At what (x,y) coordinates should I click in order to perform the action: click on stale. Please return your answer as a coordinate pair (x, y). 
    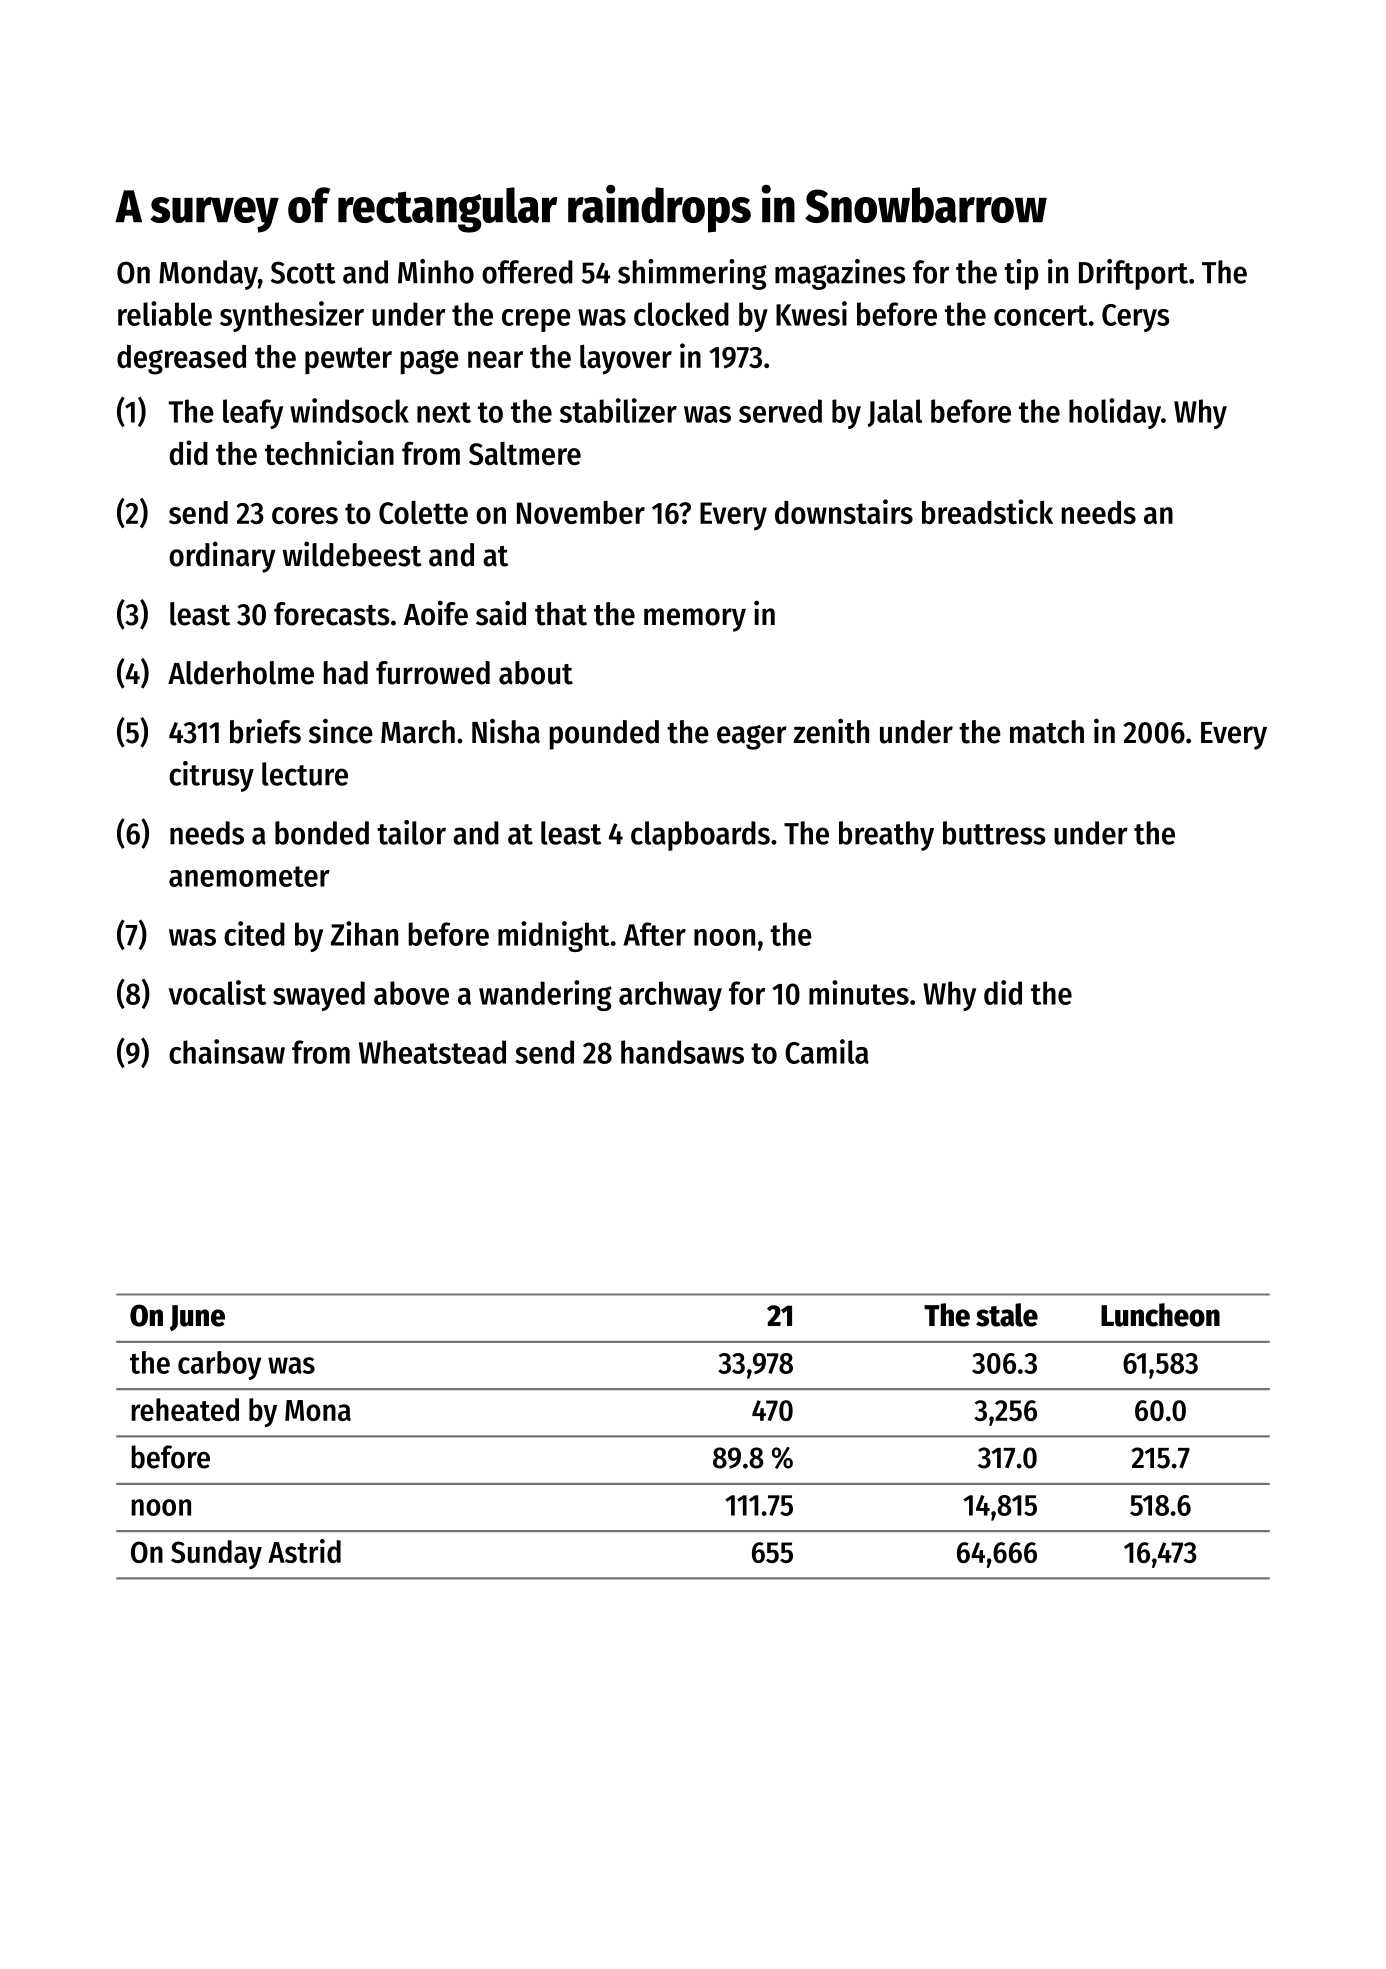
    Looking at the image, I should click on (1007, 1315).
